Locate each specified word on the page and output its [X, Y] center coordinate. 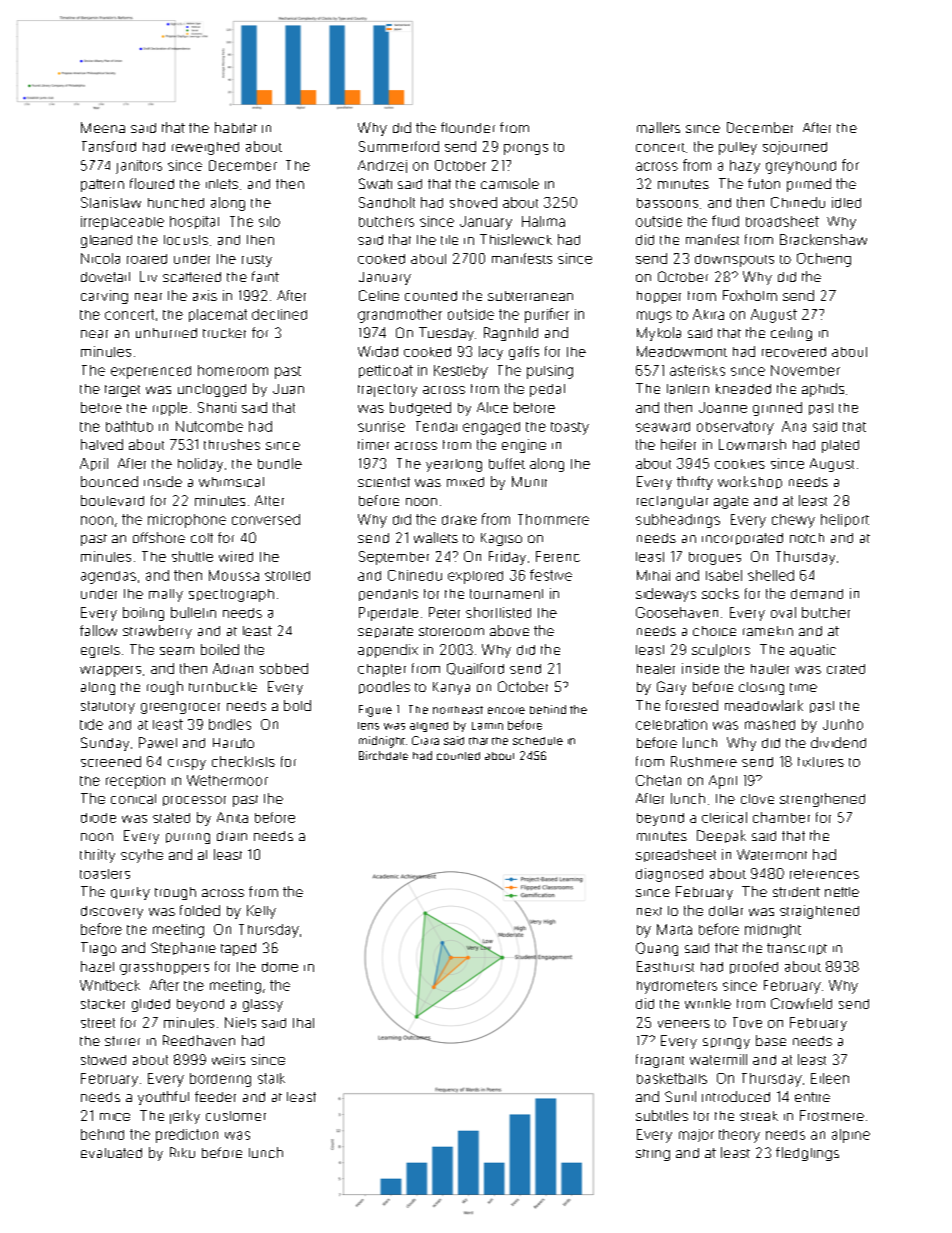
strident [796, 892]
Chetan [658, 780]
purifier [547, 315]
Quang [657, 949]
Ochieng [824, 260]
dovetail [105, 277]
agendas [108, 577]
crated [846, 669]
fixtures [821, 762]
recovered [794, 352]
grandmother [400, 316]
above [509, 630]
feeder [215, 1096]
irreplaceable [122, 223]
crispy [187, 764]
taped [238, 949]
